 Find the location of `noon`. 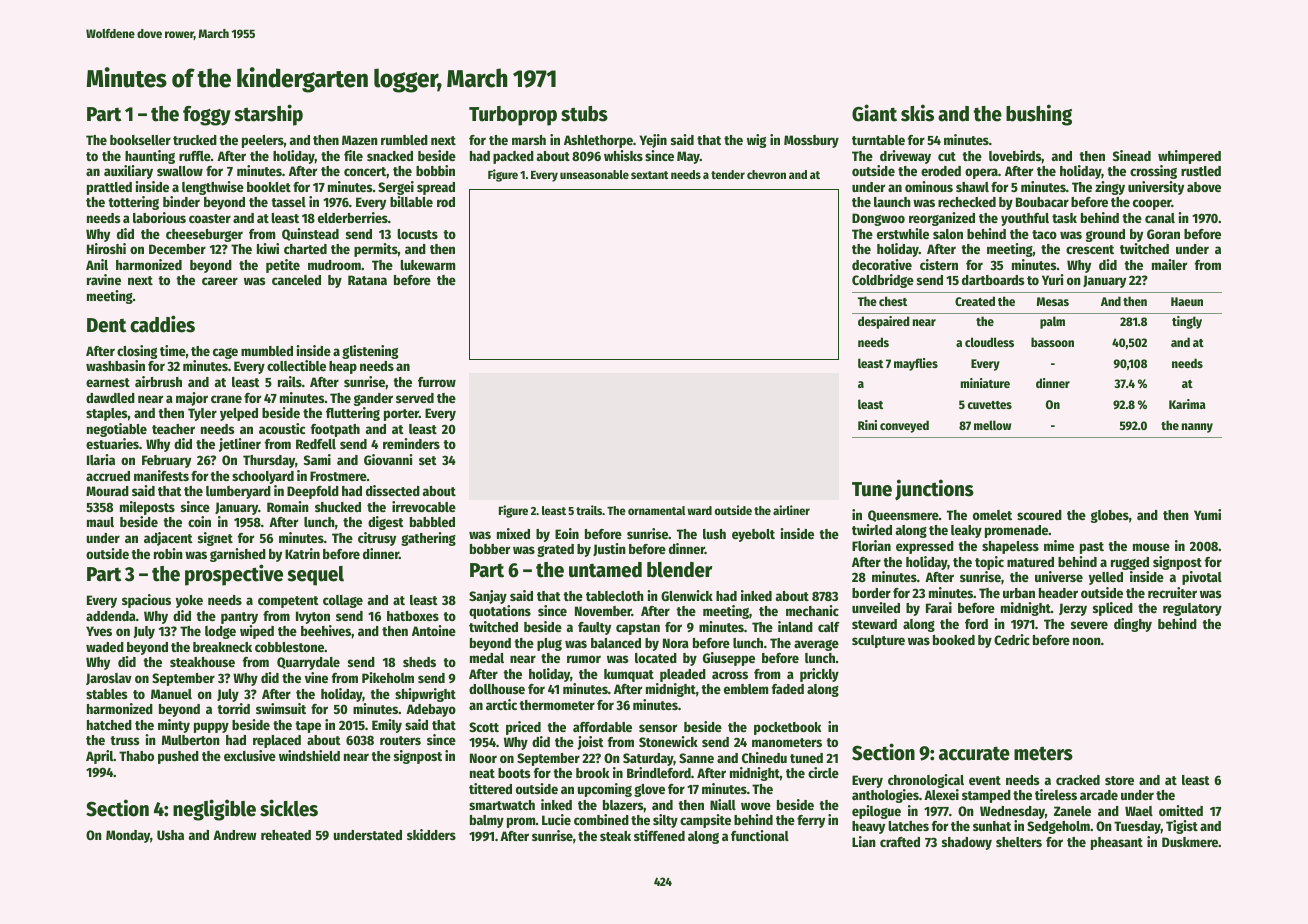

noon is located at coordinates (1087, 641).
